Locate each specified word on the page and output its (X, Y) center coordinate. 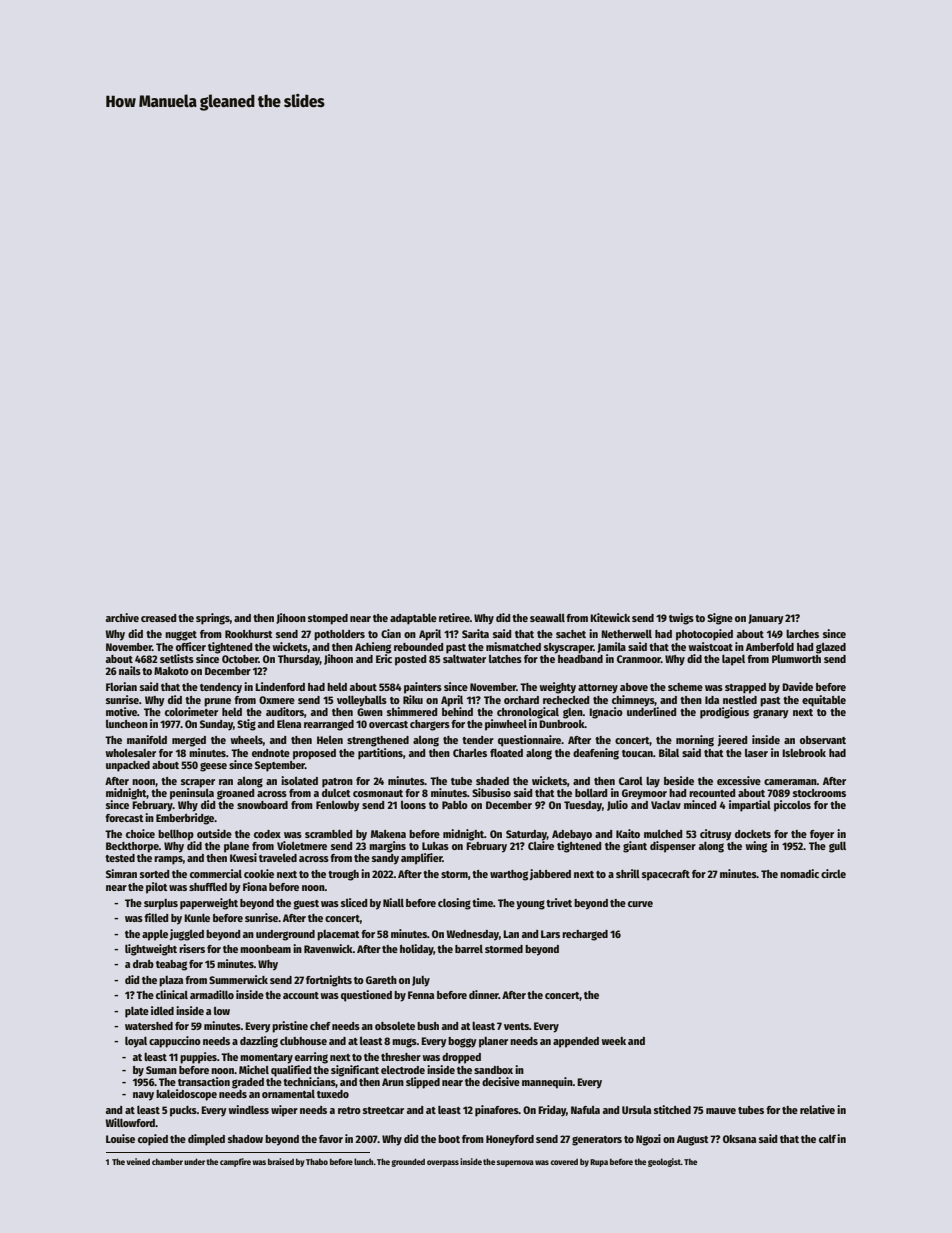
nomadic (799, 873)
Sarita (475, 633)
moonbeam (265, 949)
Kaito (628, 833)
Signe (720, 619)
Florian (121, 686)
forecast (124, 818)
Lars (550, 934)
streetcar (383, 1110)
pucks (183, 1111)
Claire (541, 845)
